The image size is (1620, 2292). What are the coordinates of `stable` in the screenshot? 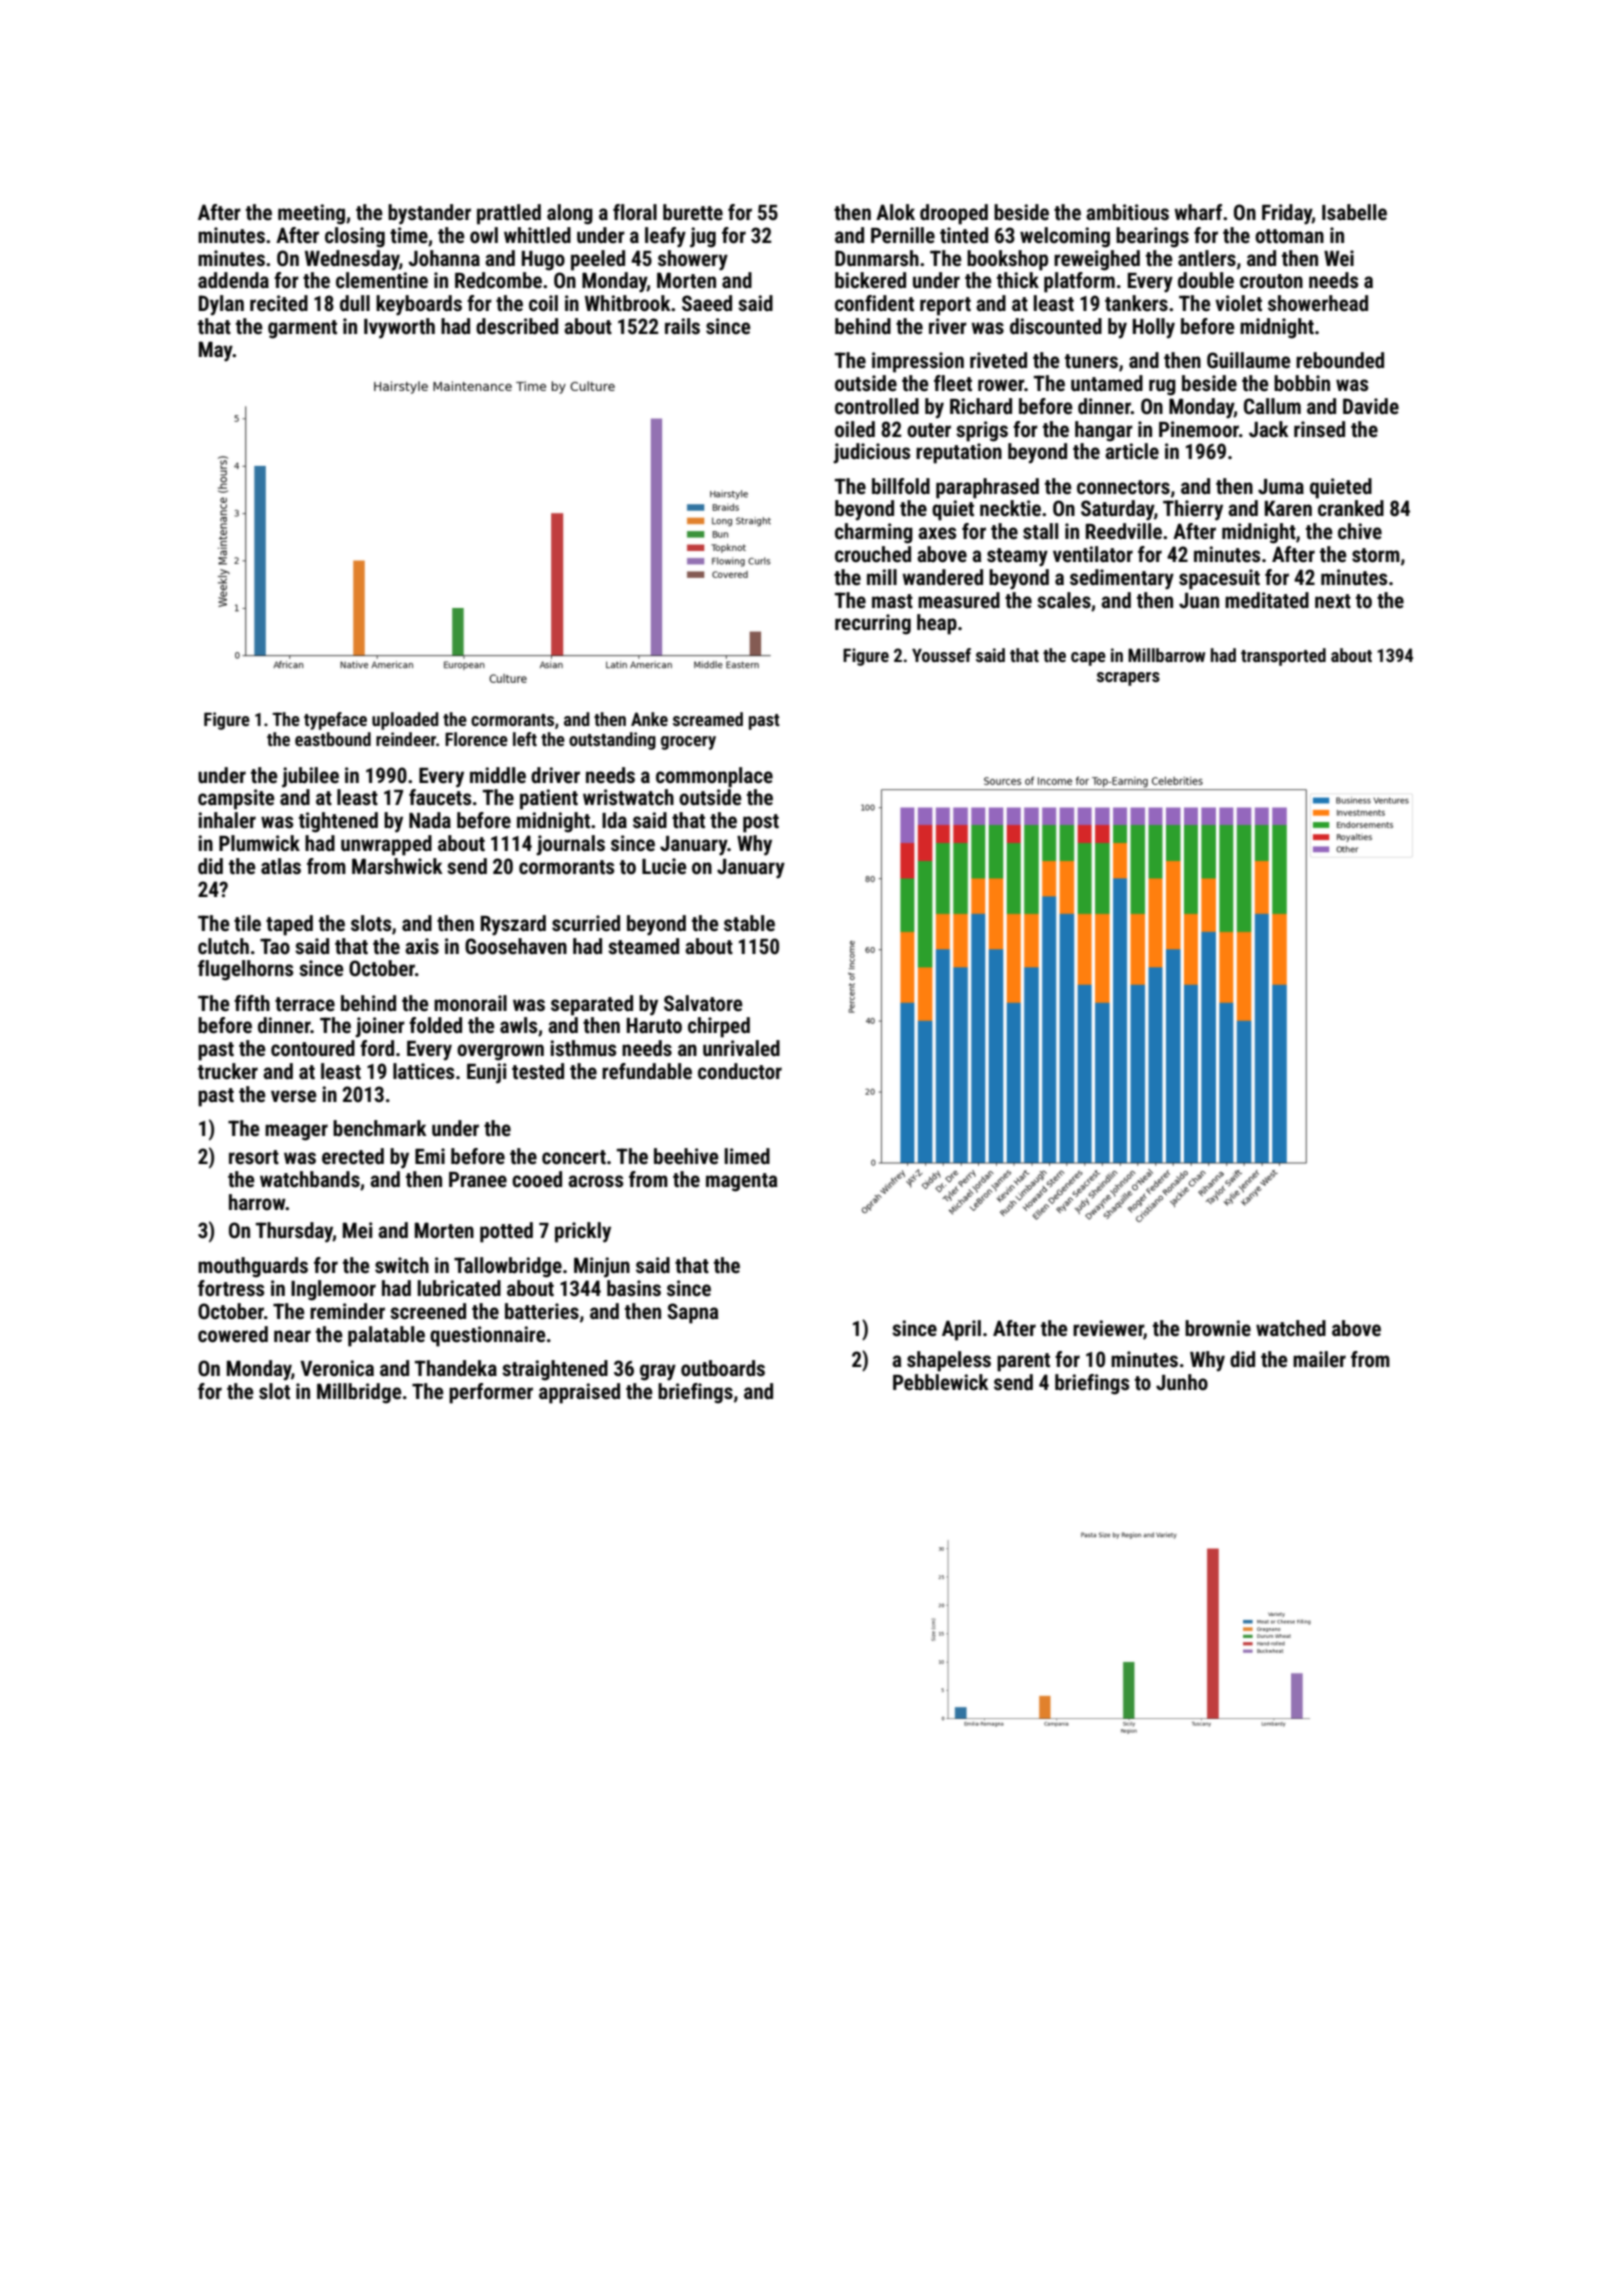 It's located at (749, 923).
